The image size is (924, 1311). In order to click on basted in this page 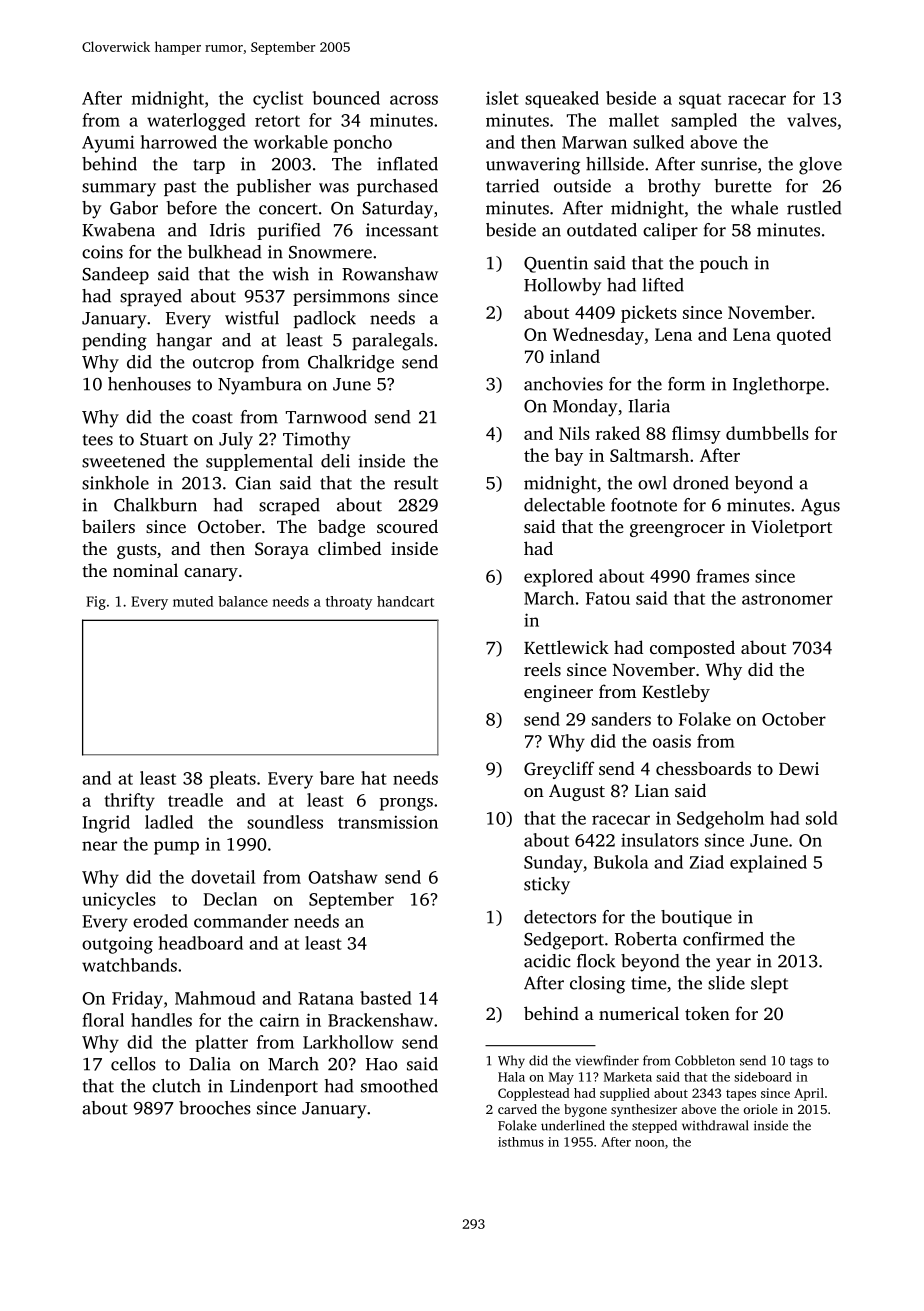, I will do `click(386, 998)`.
